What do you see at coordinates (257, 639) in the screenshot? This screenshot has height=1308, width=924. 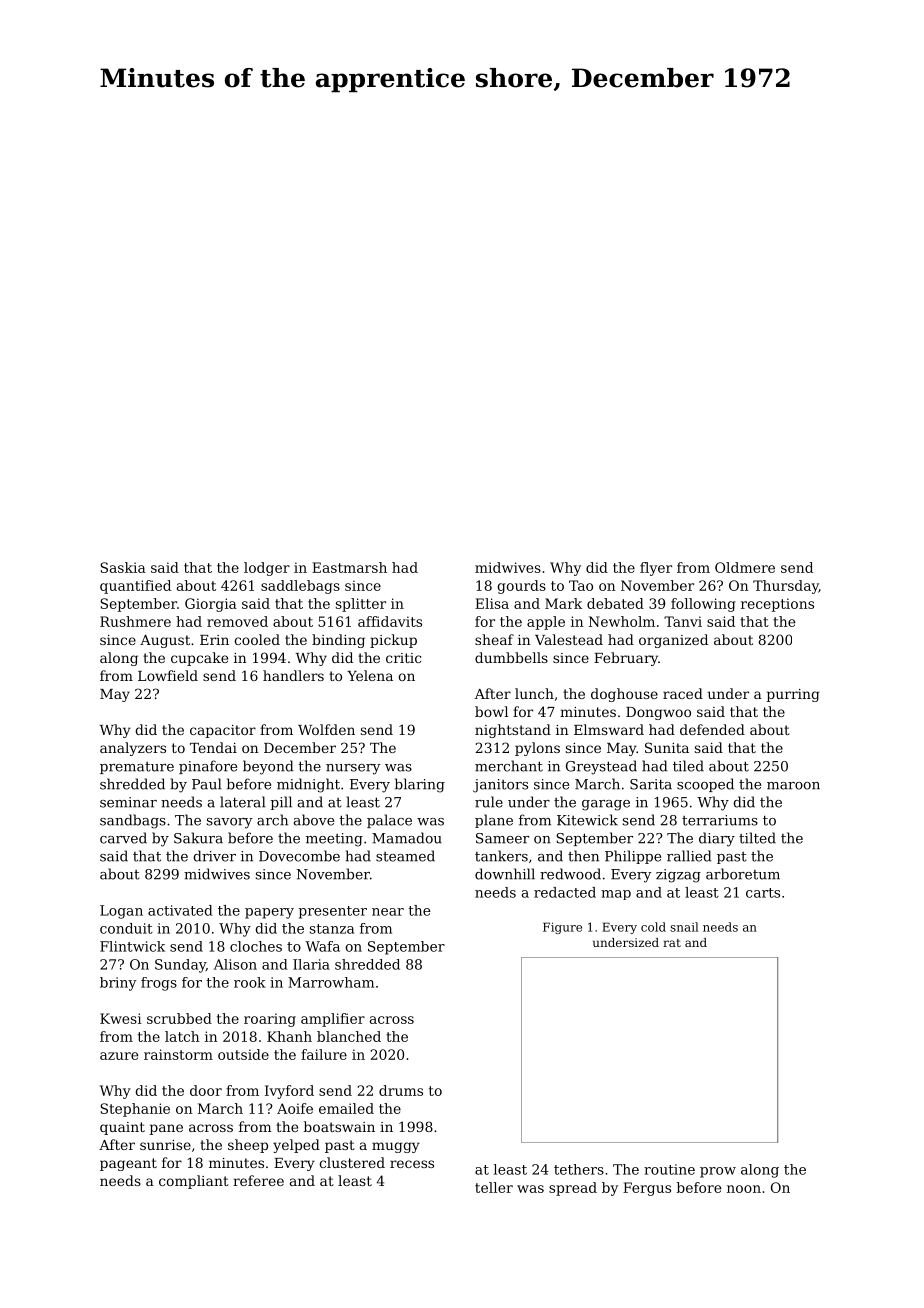 I see `cooled` at bounding box center [257, 639].
